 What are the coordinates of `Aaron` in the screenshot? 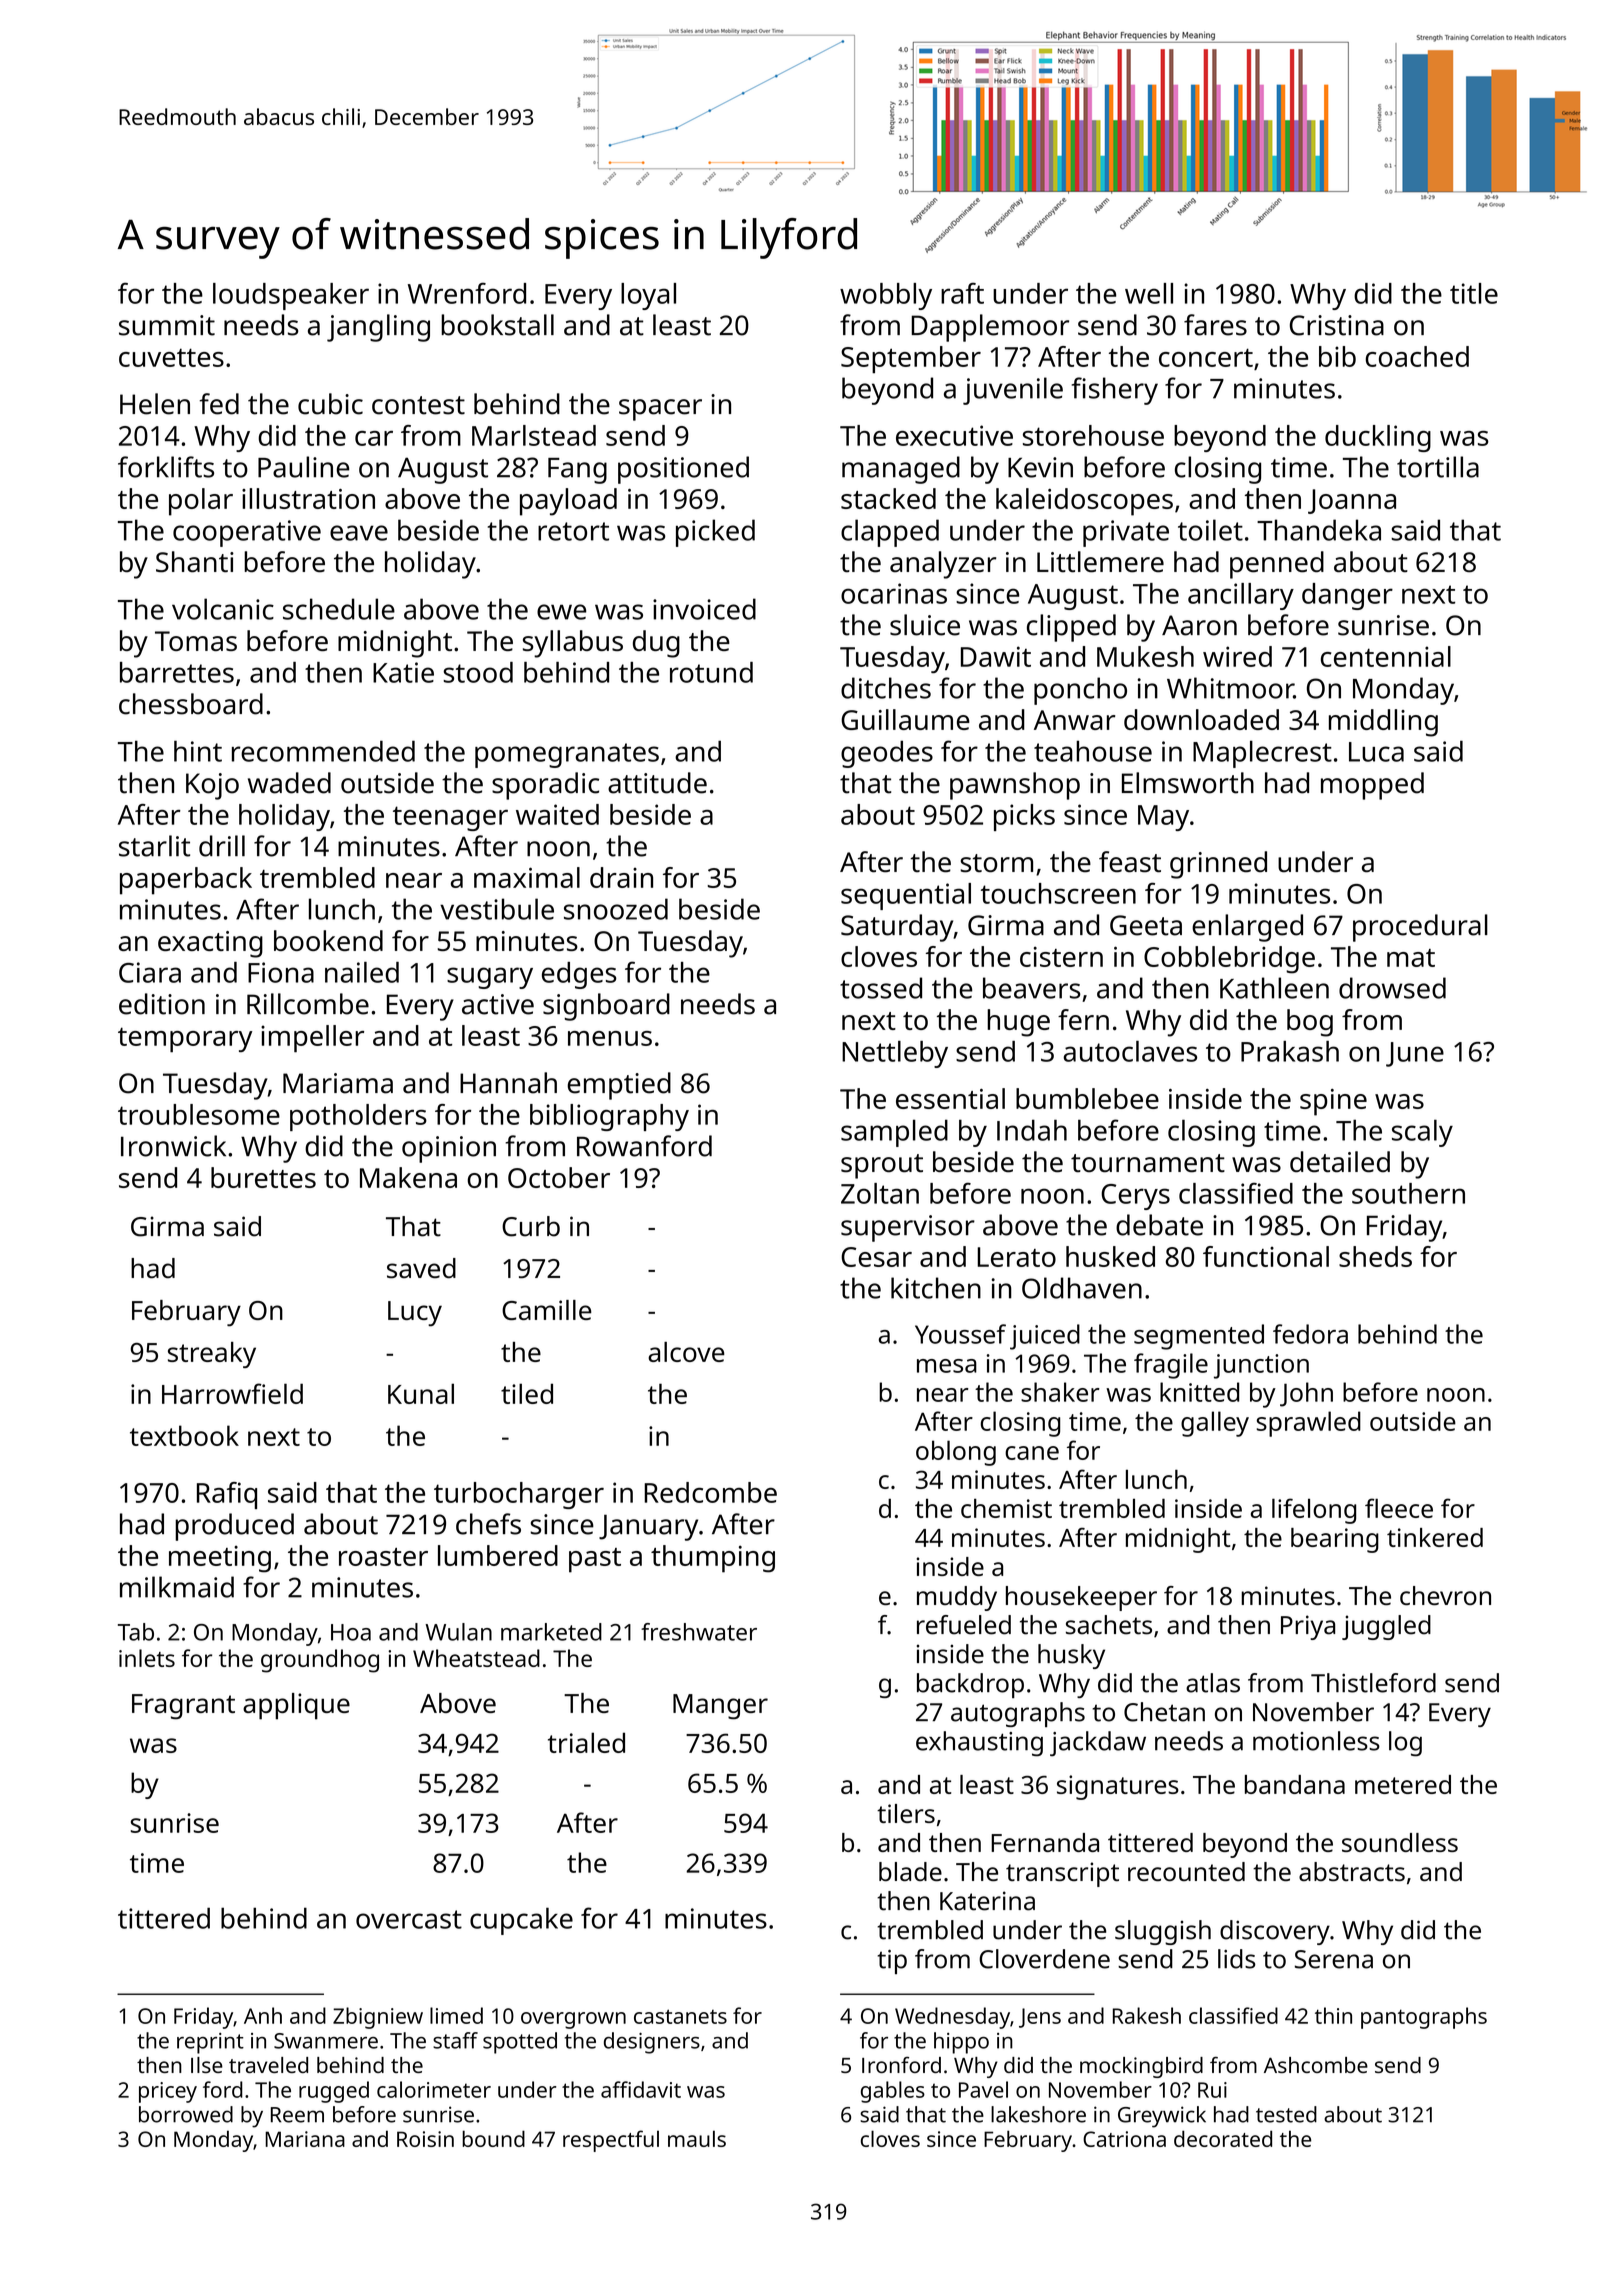 It's located at (1199, 625).
